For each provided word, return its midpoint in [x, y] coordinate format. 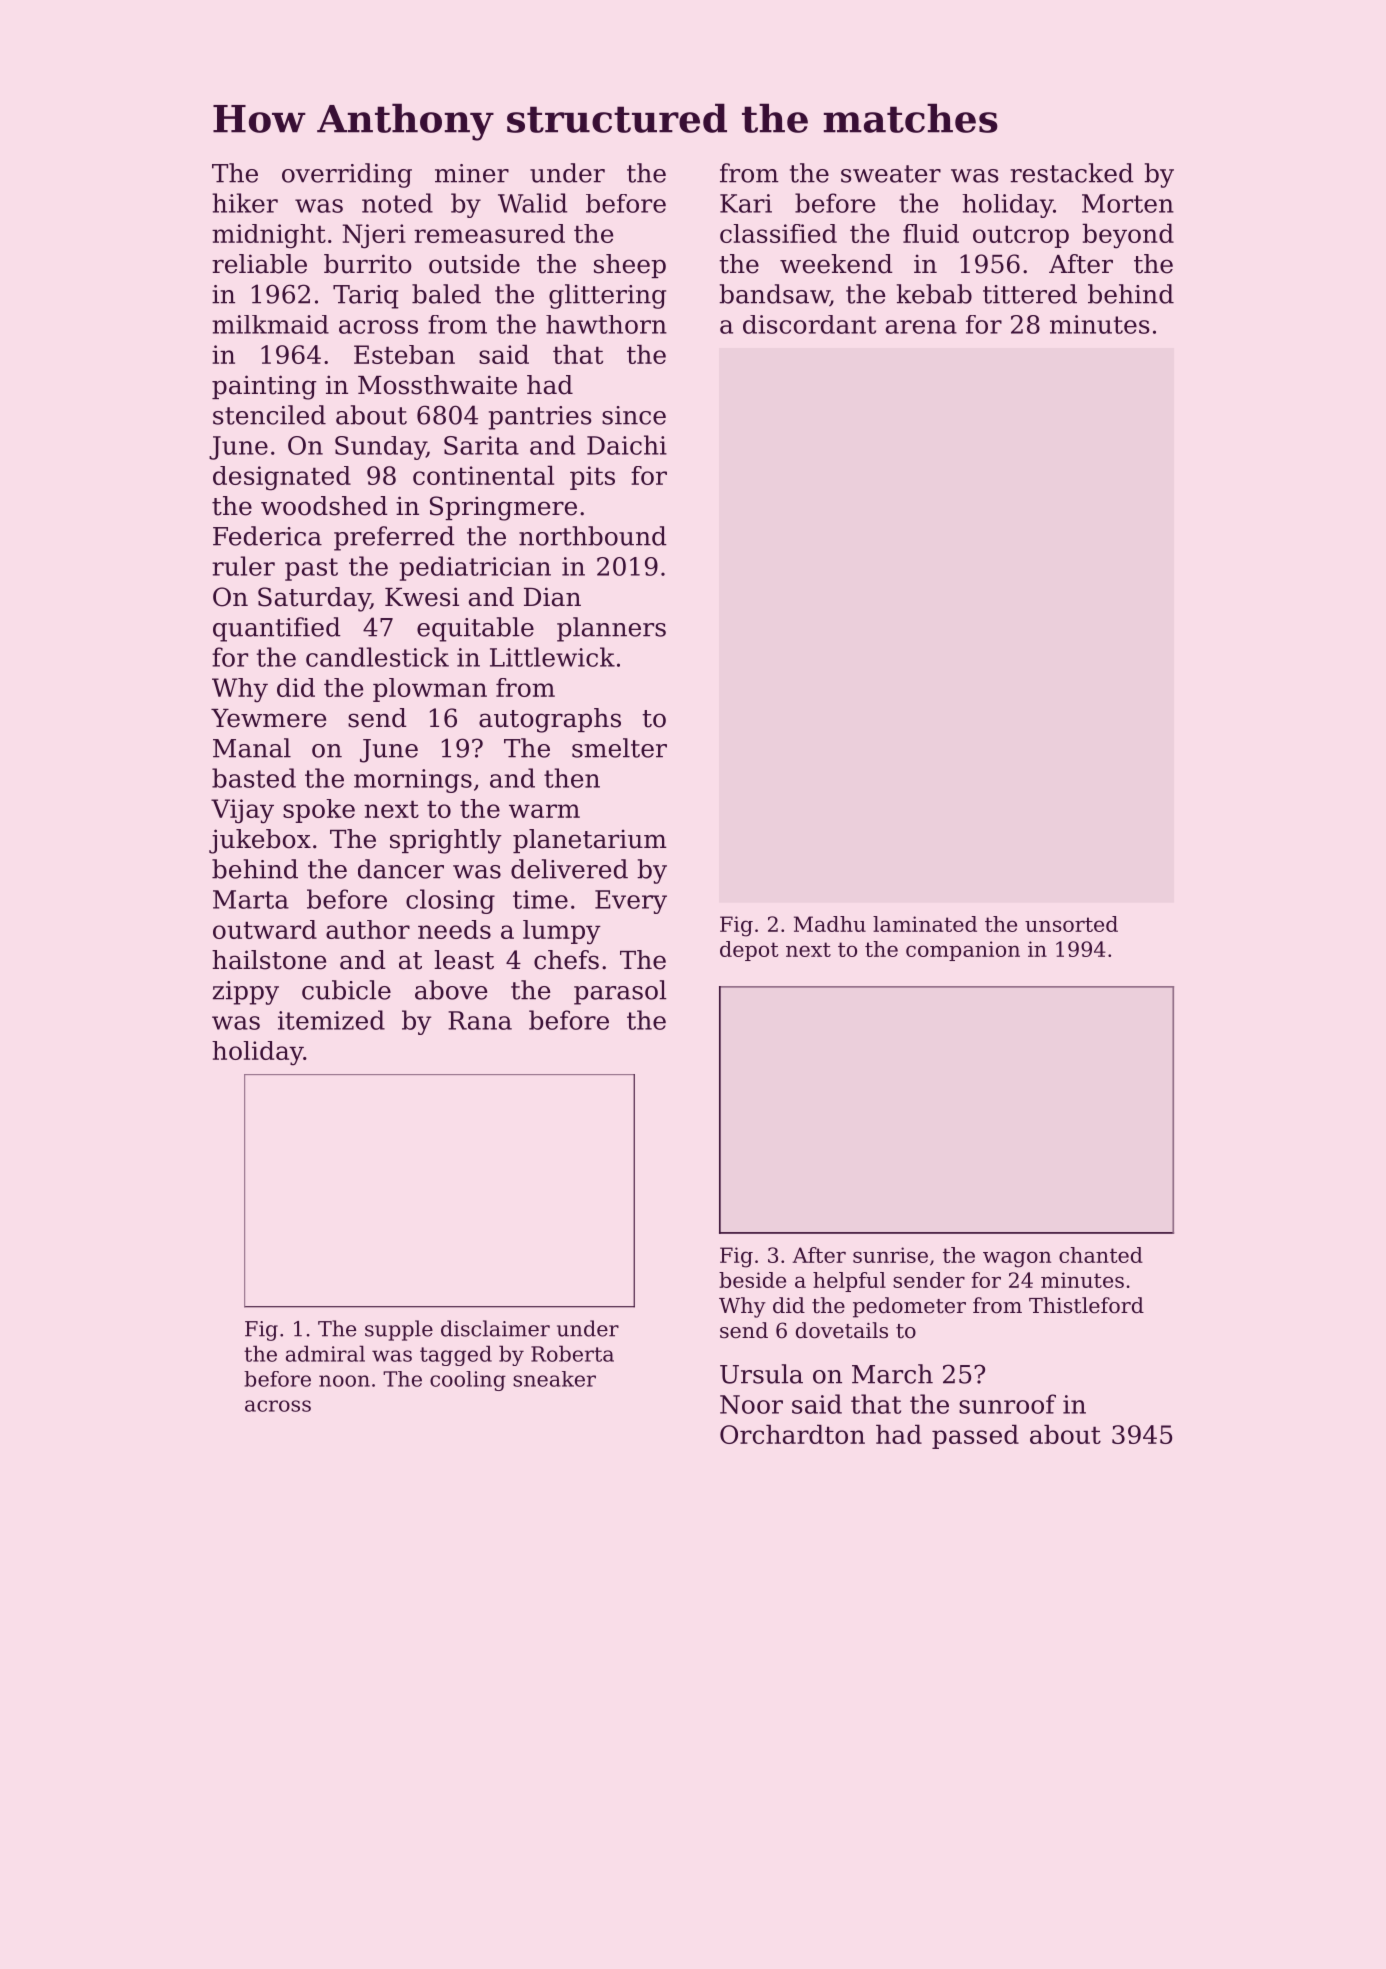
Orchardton [792, 1434]
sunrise [890, 1255]
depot [749, 951]
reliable [259, 264]
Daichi [627, 445]
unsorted [1071, 924]
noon [344, 1381]
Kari [746, 203]
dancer [401, 869]
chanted [1101, 1255]
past [311, 569]
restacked [1072, 173]
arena [921, 327]
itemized [331, 1020]
